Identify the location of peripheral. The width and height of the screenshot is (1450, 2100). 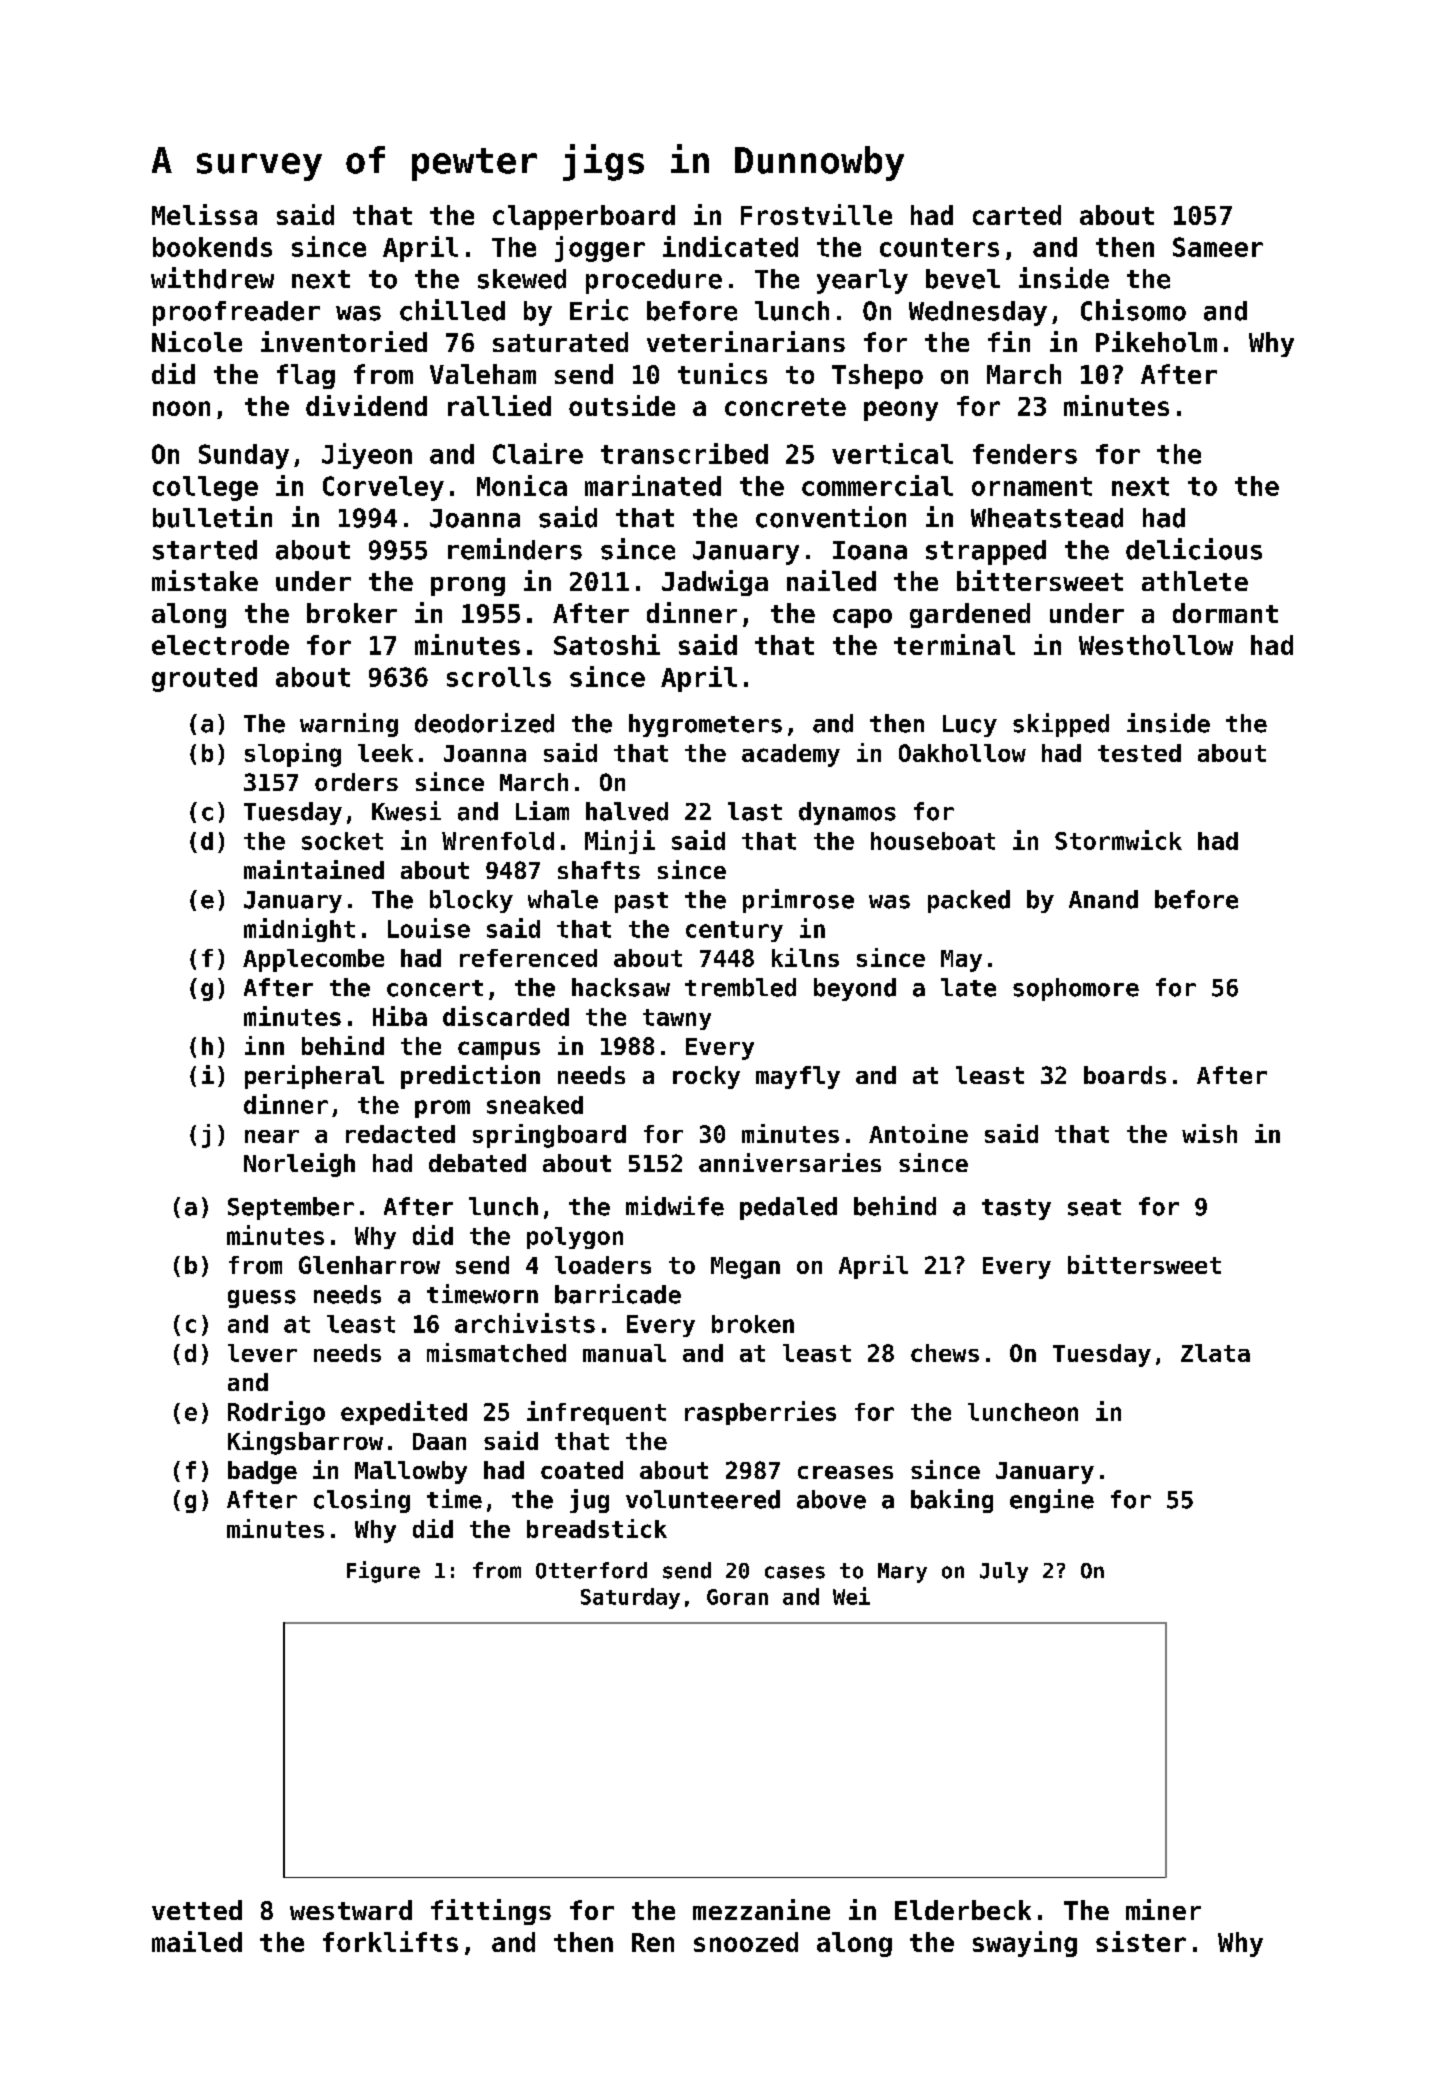
(314, 1077).
